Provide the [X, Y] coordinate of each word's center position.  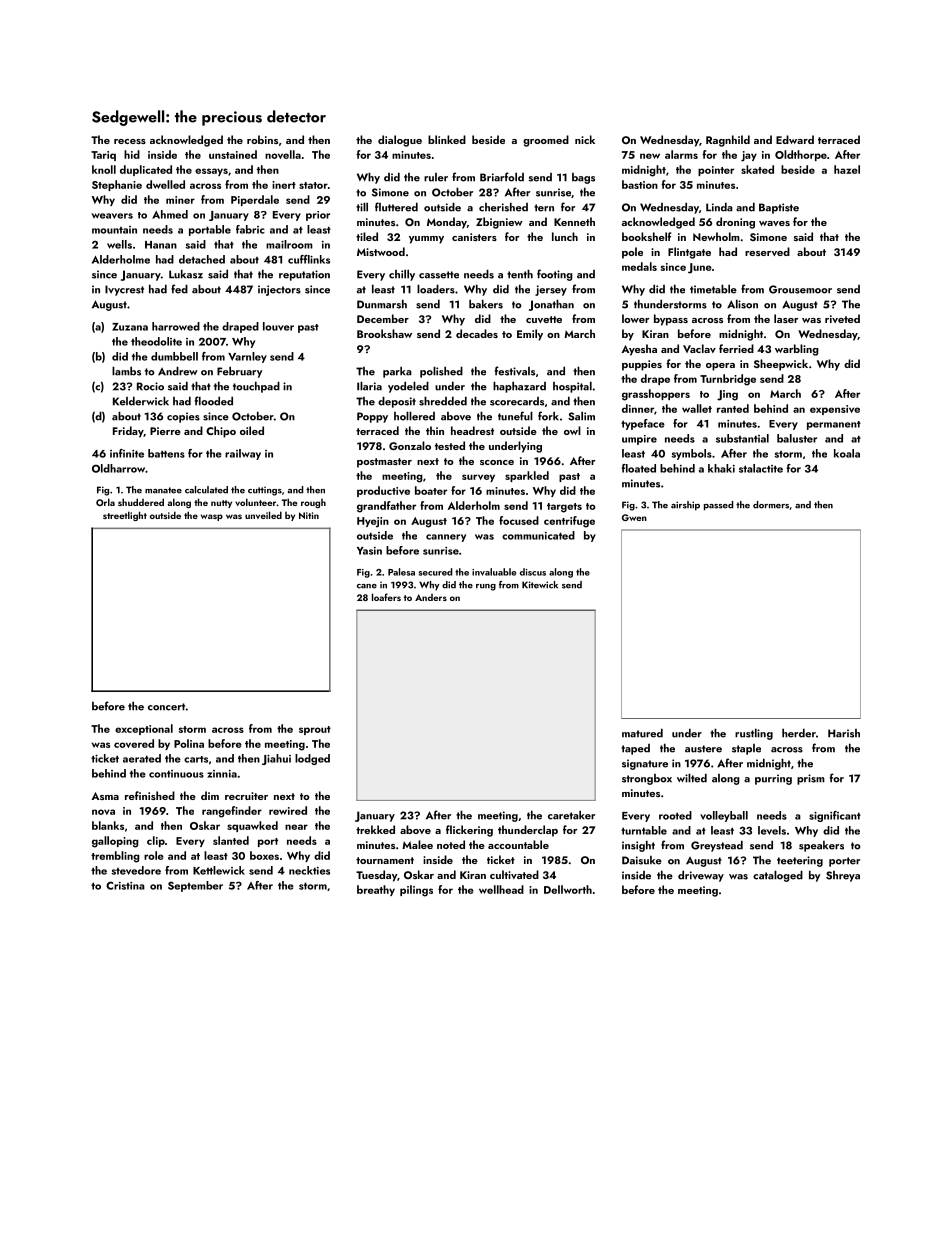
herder [799, 733]
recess [130, 141]
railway [243, 454]
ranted [733, 408]
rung [486, 587]
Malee [417, 844]
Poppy [372, 417]
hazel [847, 169]
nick [585, 139]
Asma [105, 796]
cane [367, 586]
